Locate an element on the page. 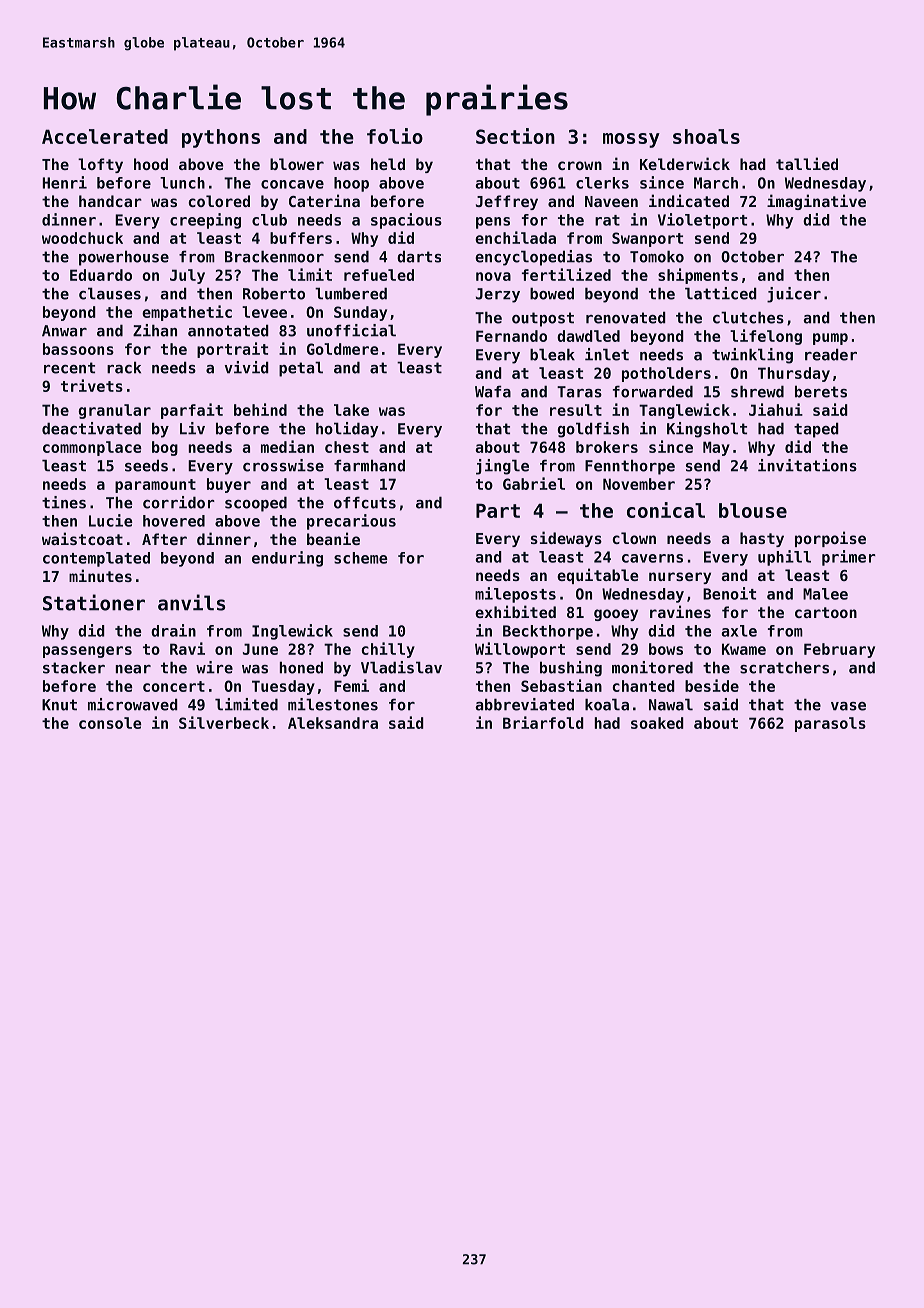  tallied is located at coordinates (807, 163).
